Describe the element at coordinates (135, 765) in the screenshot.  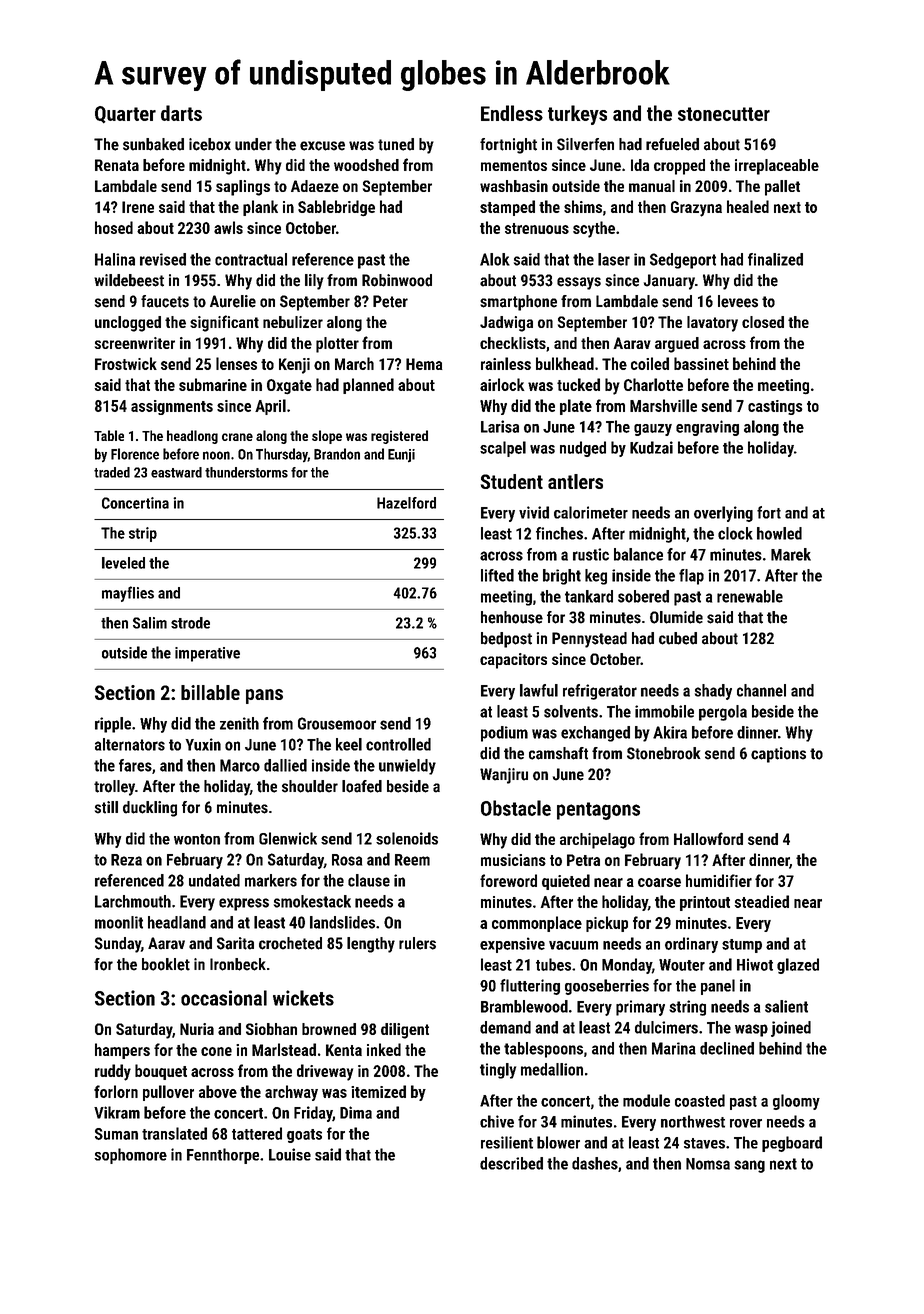
I see `fares` at that location.
